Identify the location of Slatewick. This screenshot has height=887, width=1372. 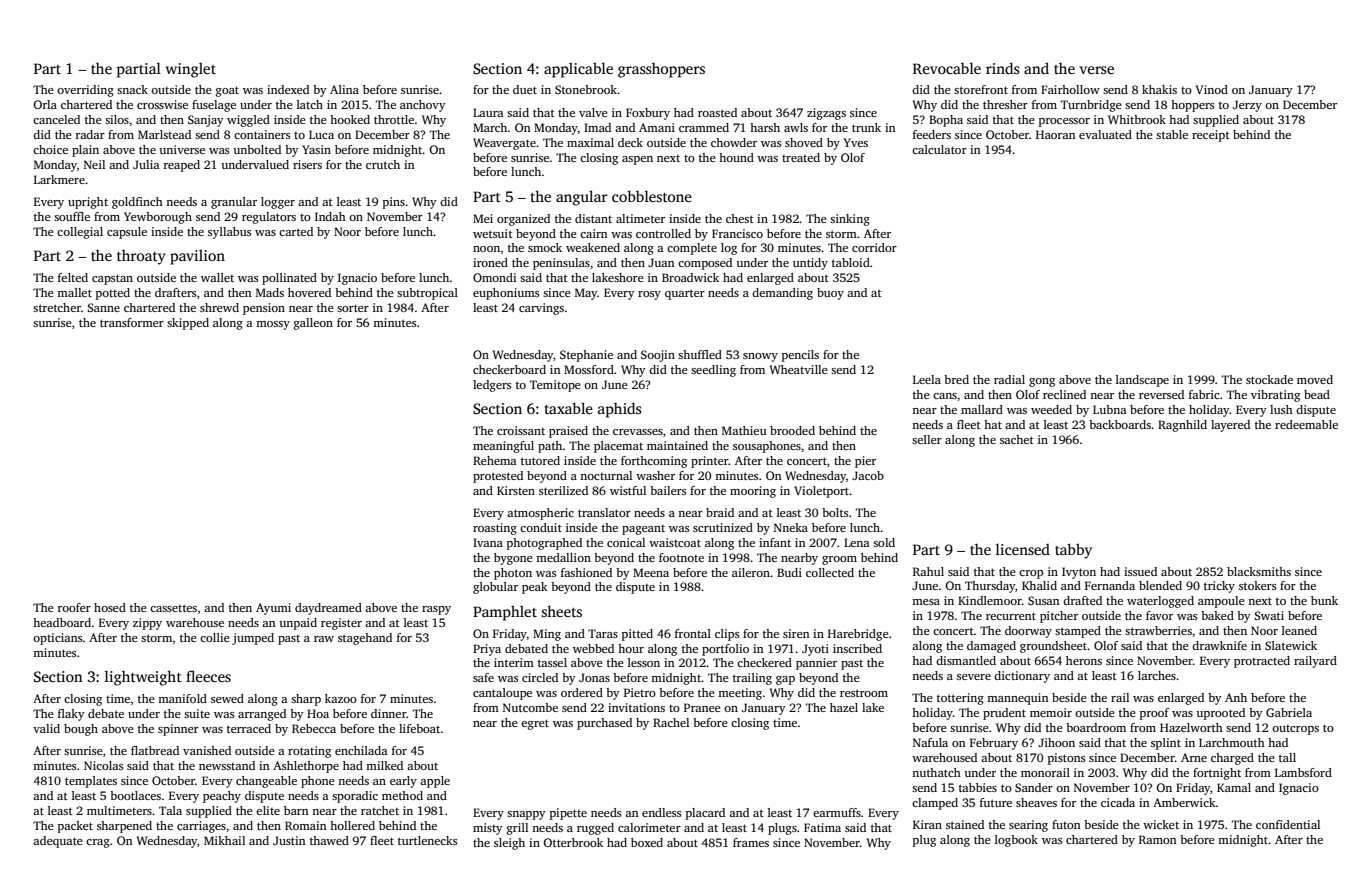
(1291, 645).
